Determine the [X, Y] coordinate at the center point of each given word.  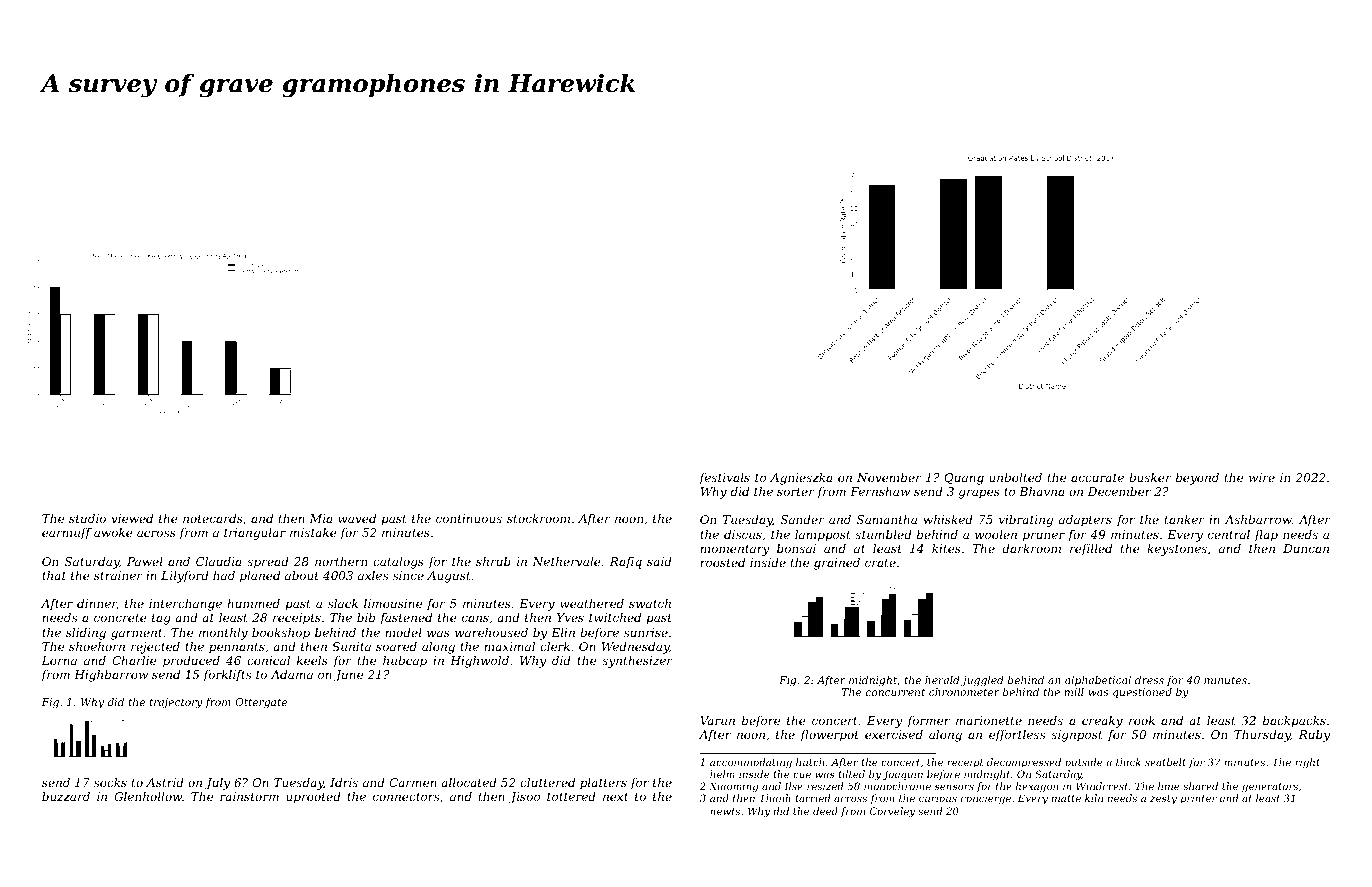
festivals [724, 479]
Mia [321, 518]
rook [1142, 720]
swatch [650, 603]
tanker [1185, 519]
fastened [406, 619]
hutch [810, 762]
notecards [213, 518]
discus [743, 534]
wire [1262, 477]
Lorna [59, 660]
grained [837, 564]
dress [1149, 680]
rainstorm [249, 796]
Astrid [165, 782]
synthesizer [637, 662]
